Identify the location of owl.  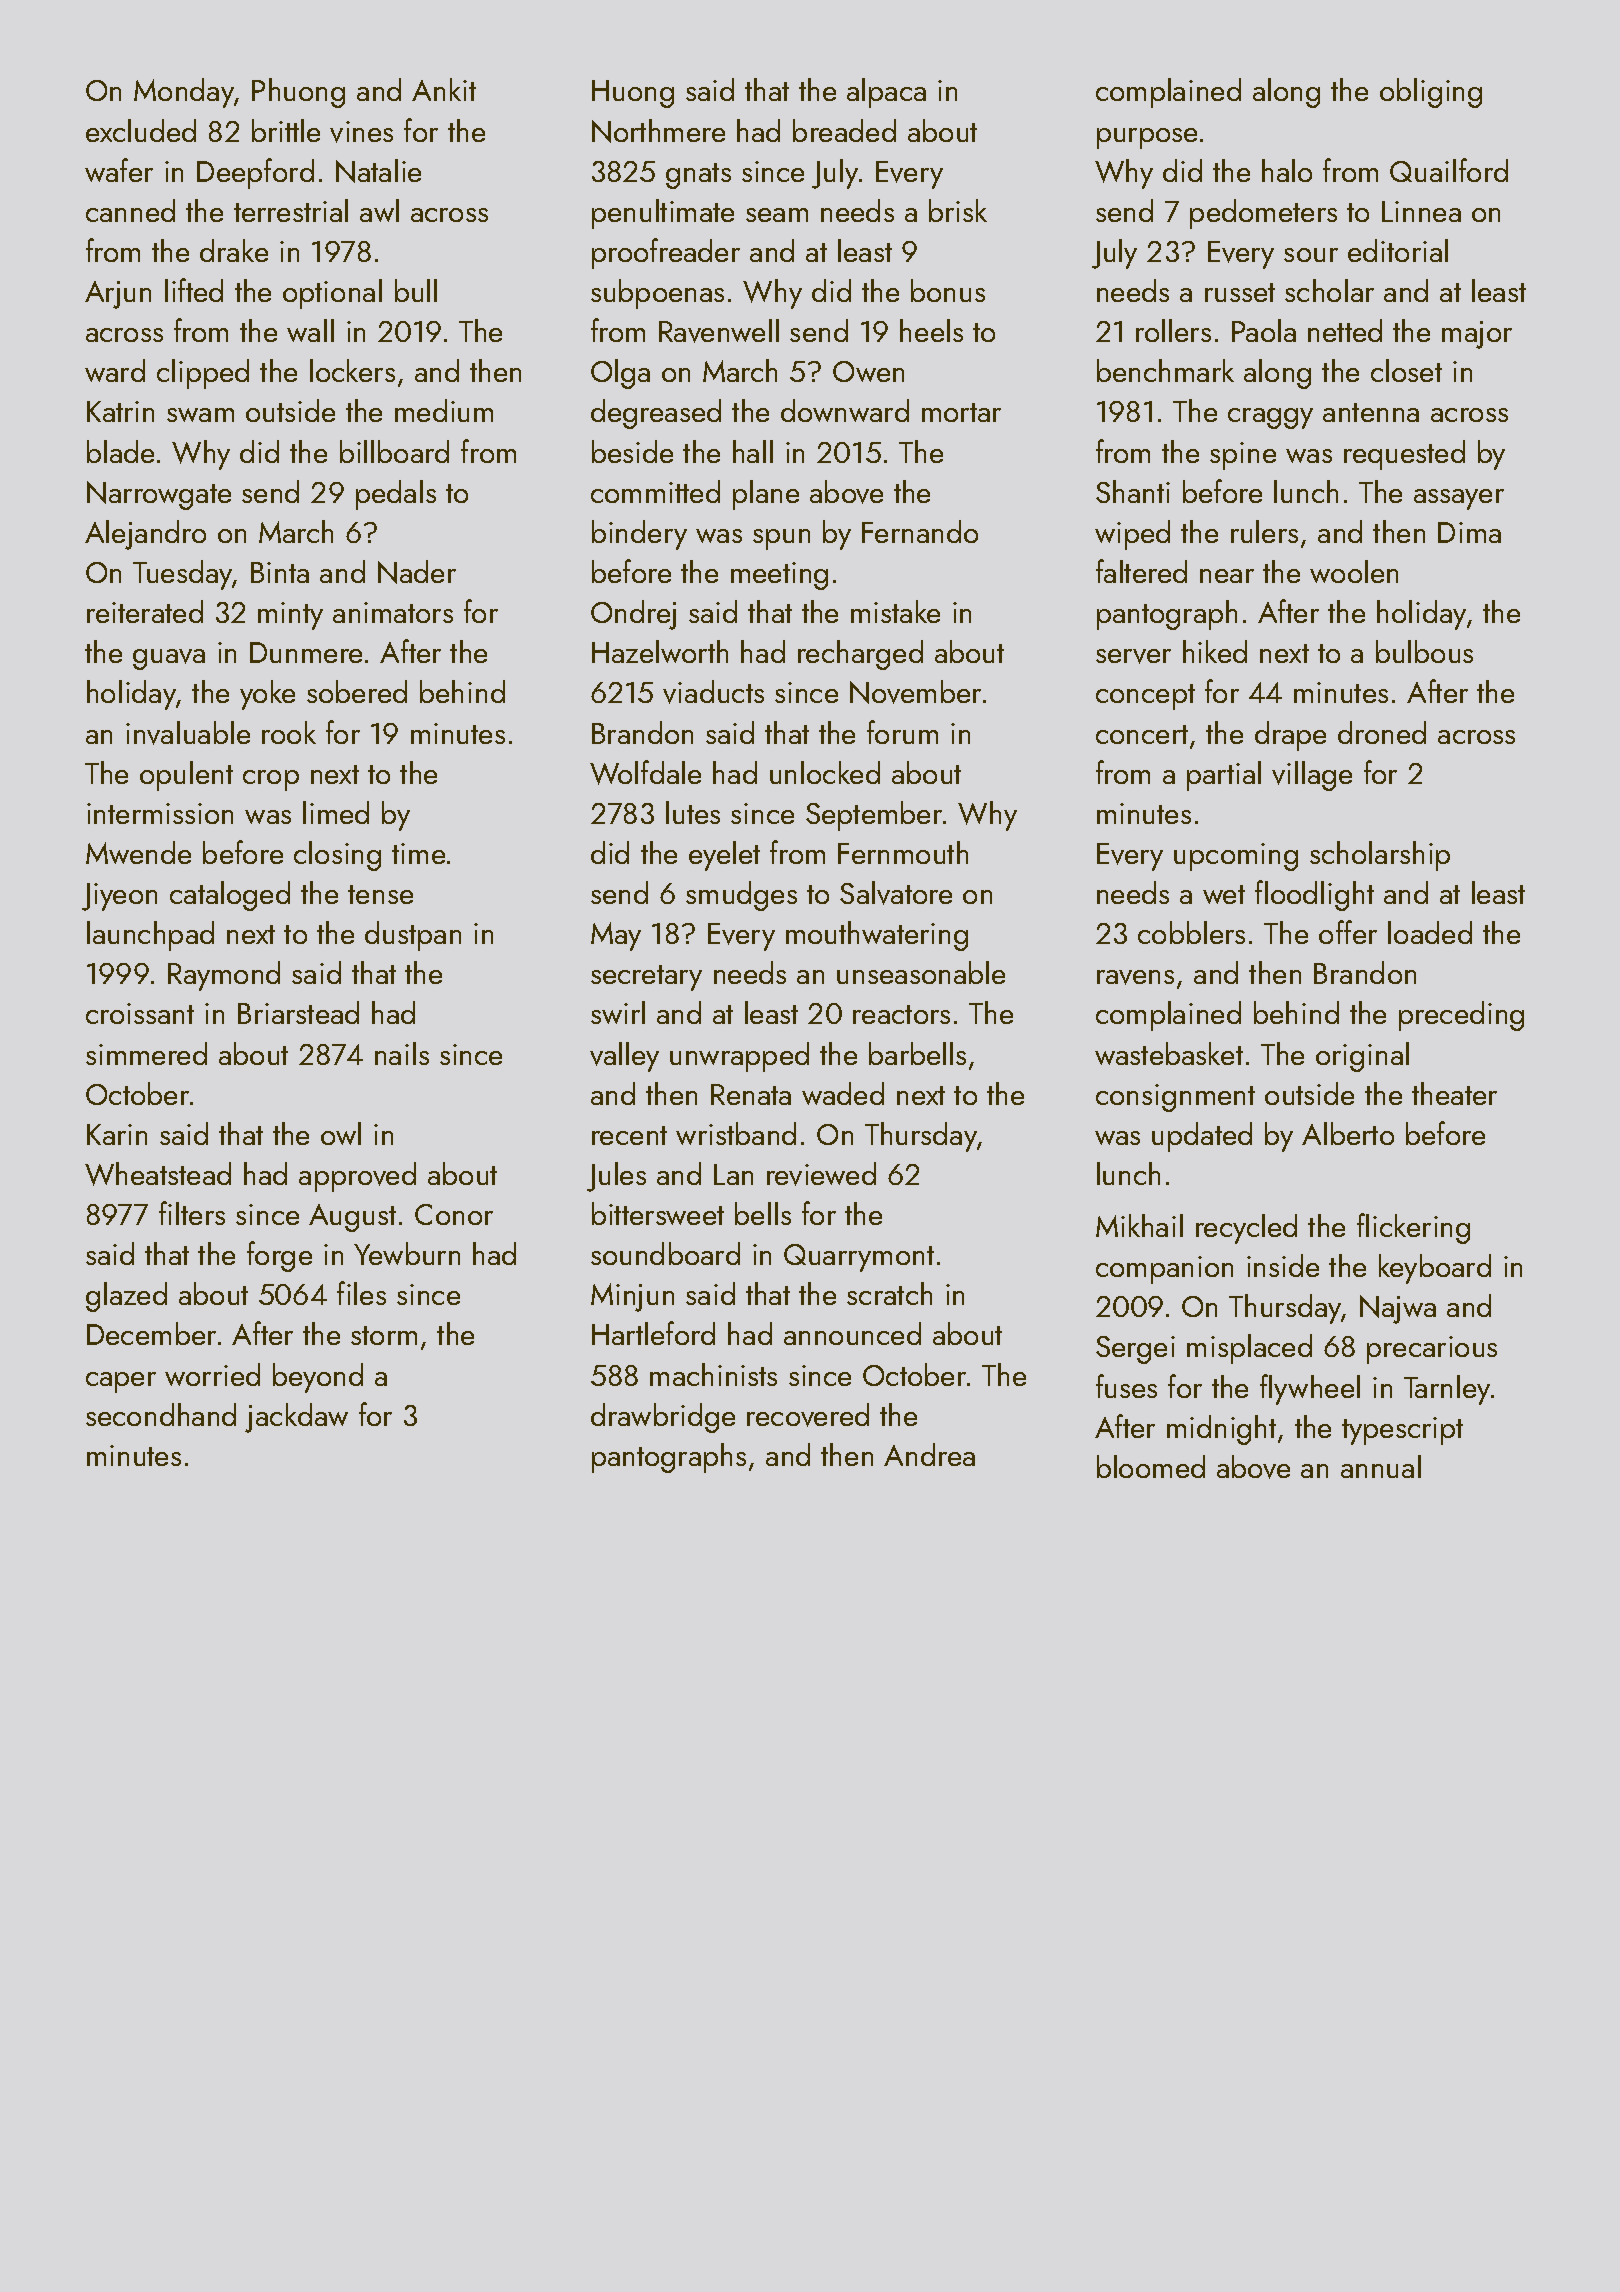
(341, 1133).
